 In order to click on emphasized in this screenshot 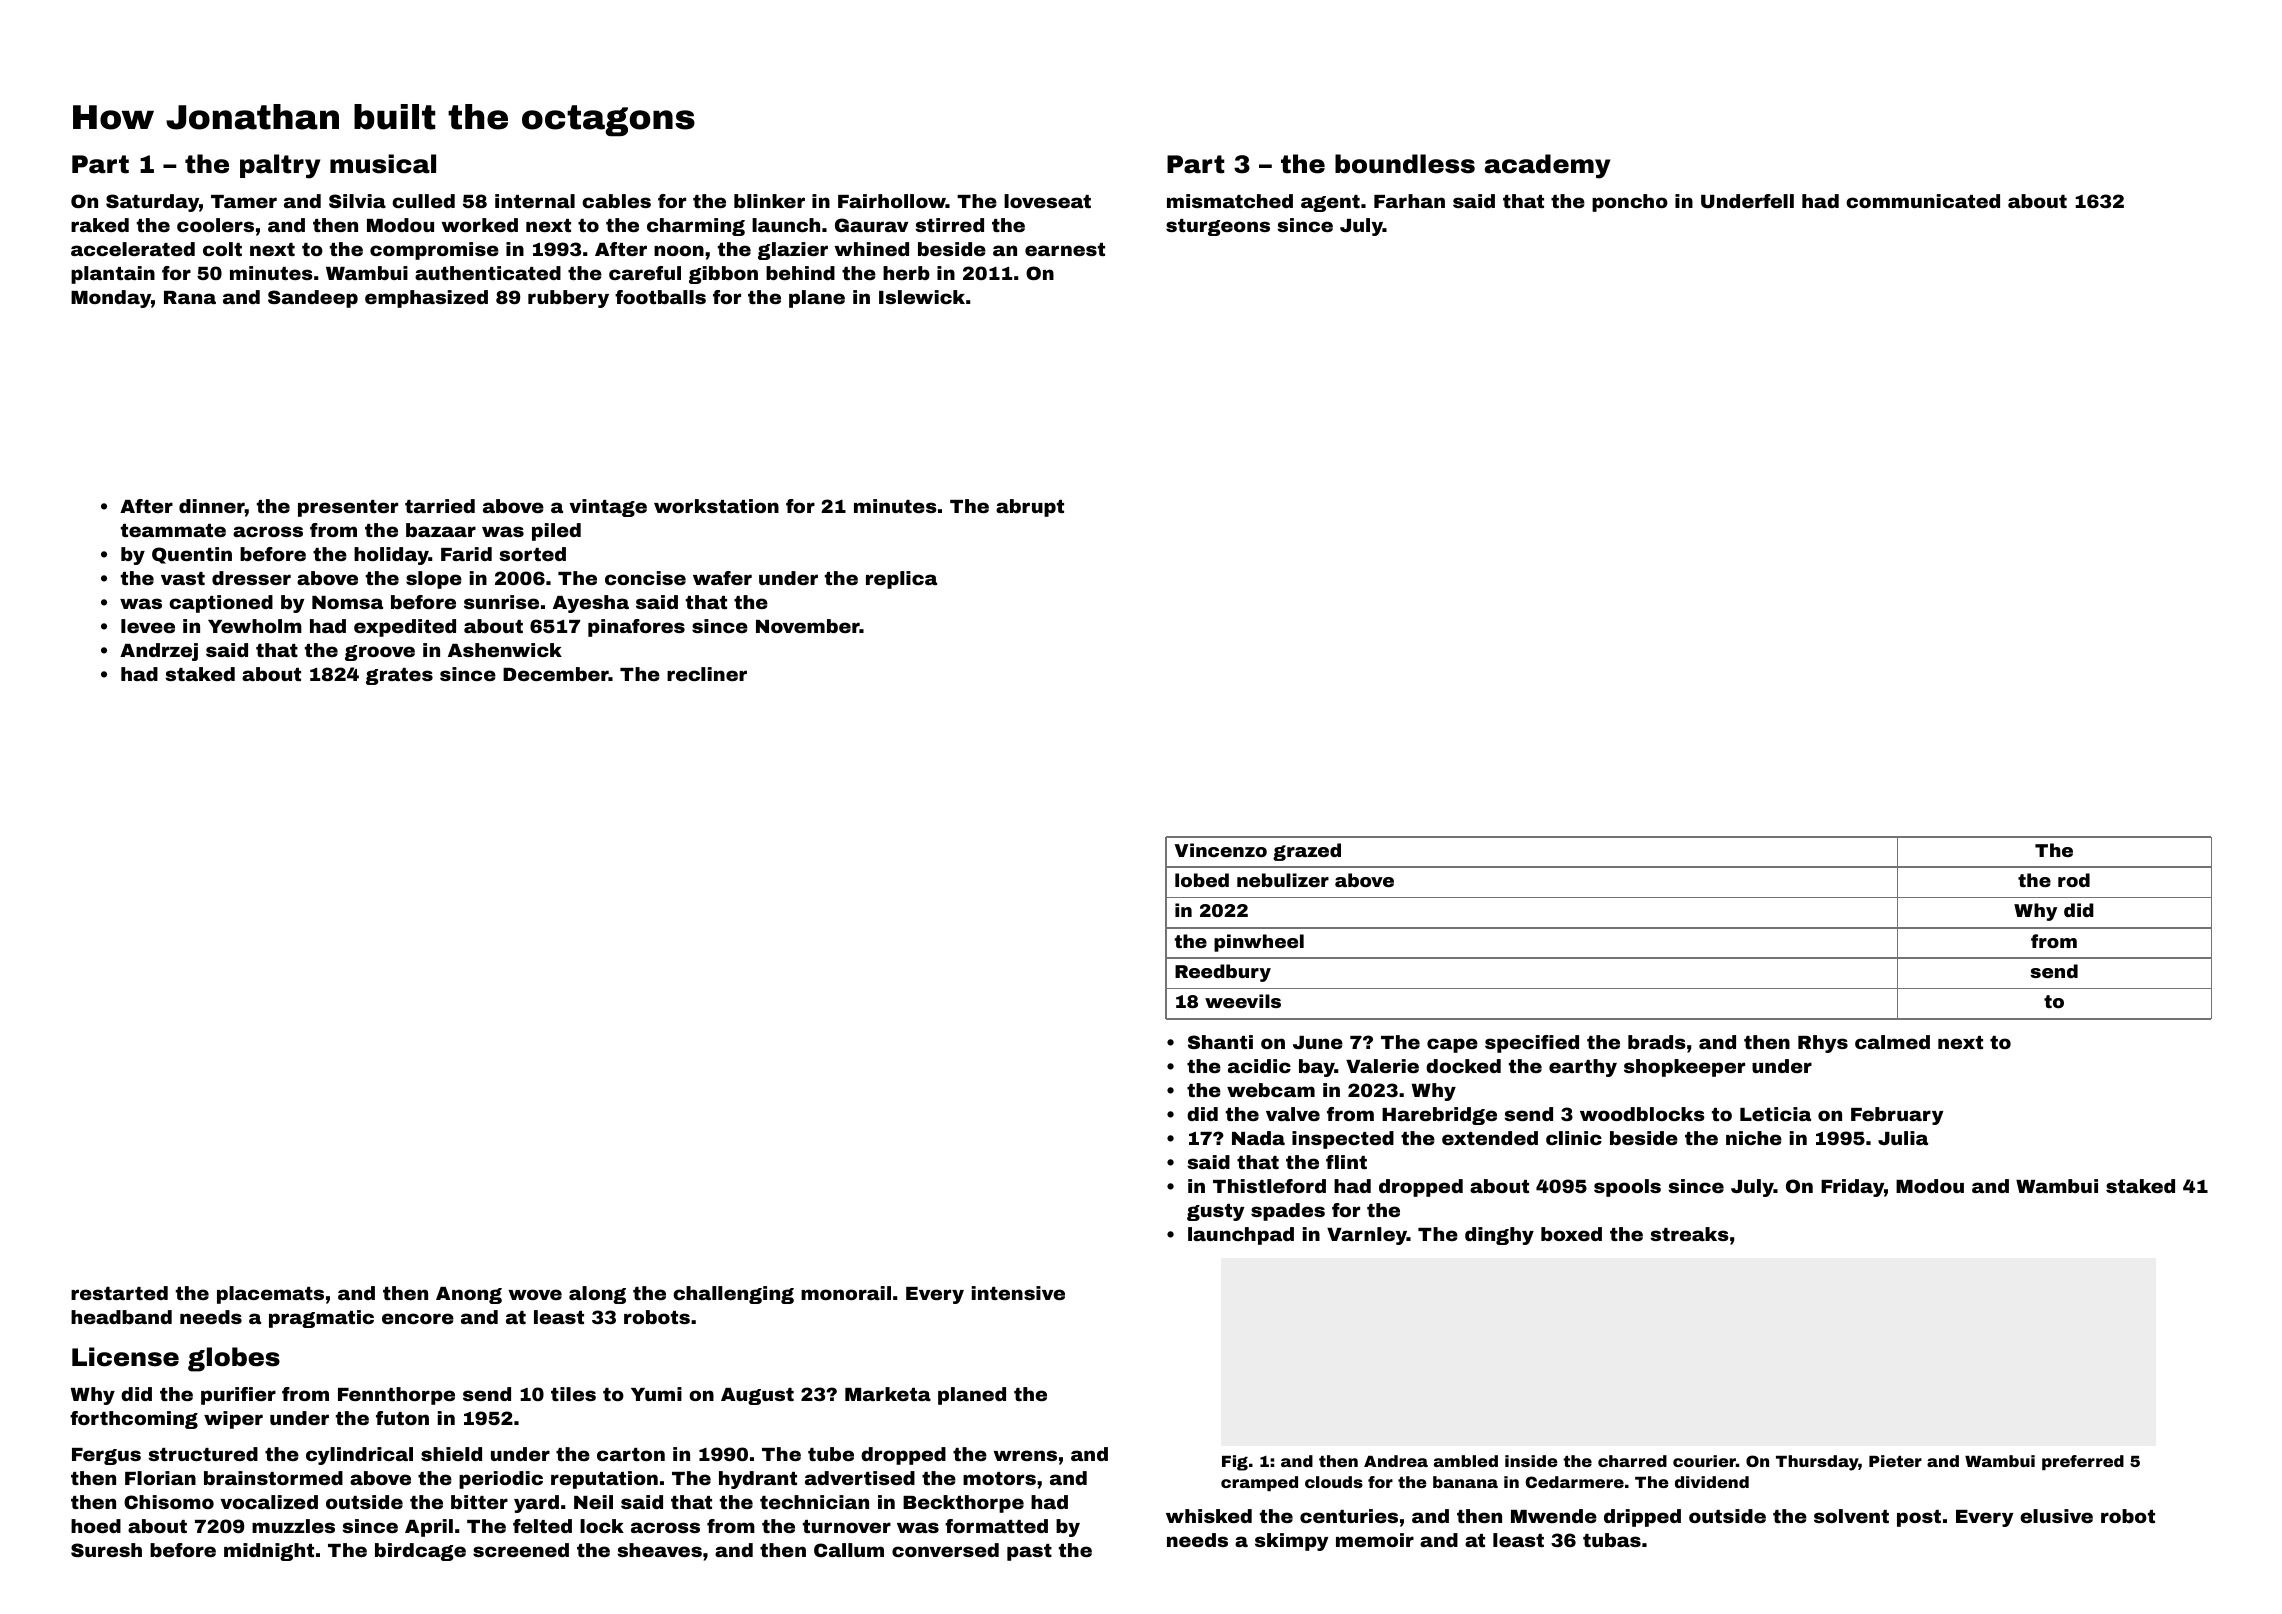, I will do `click(426, 299)`.
